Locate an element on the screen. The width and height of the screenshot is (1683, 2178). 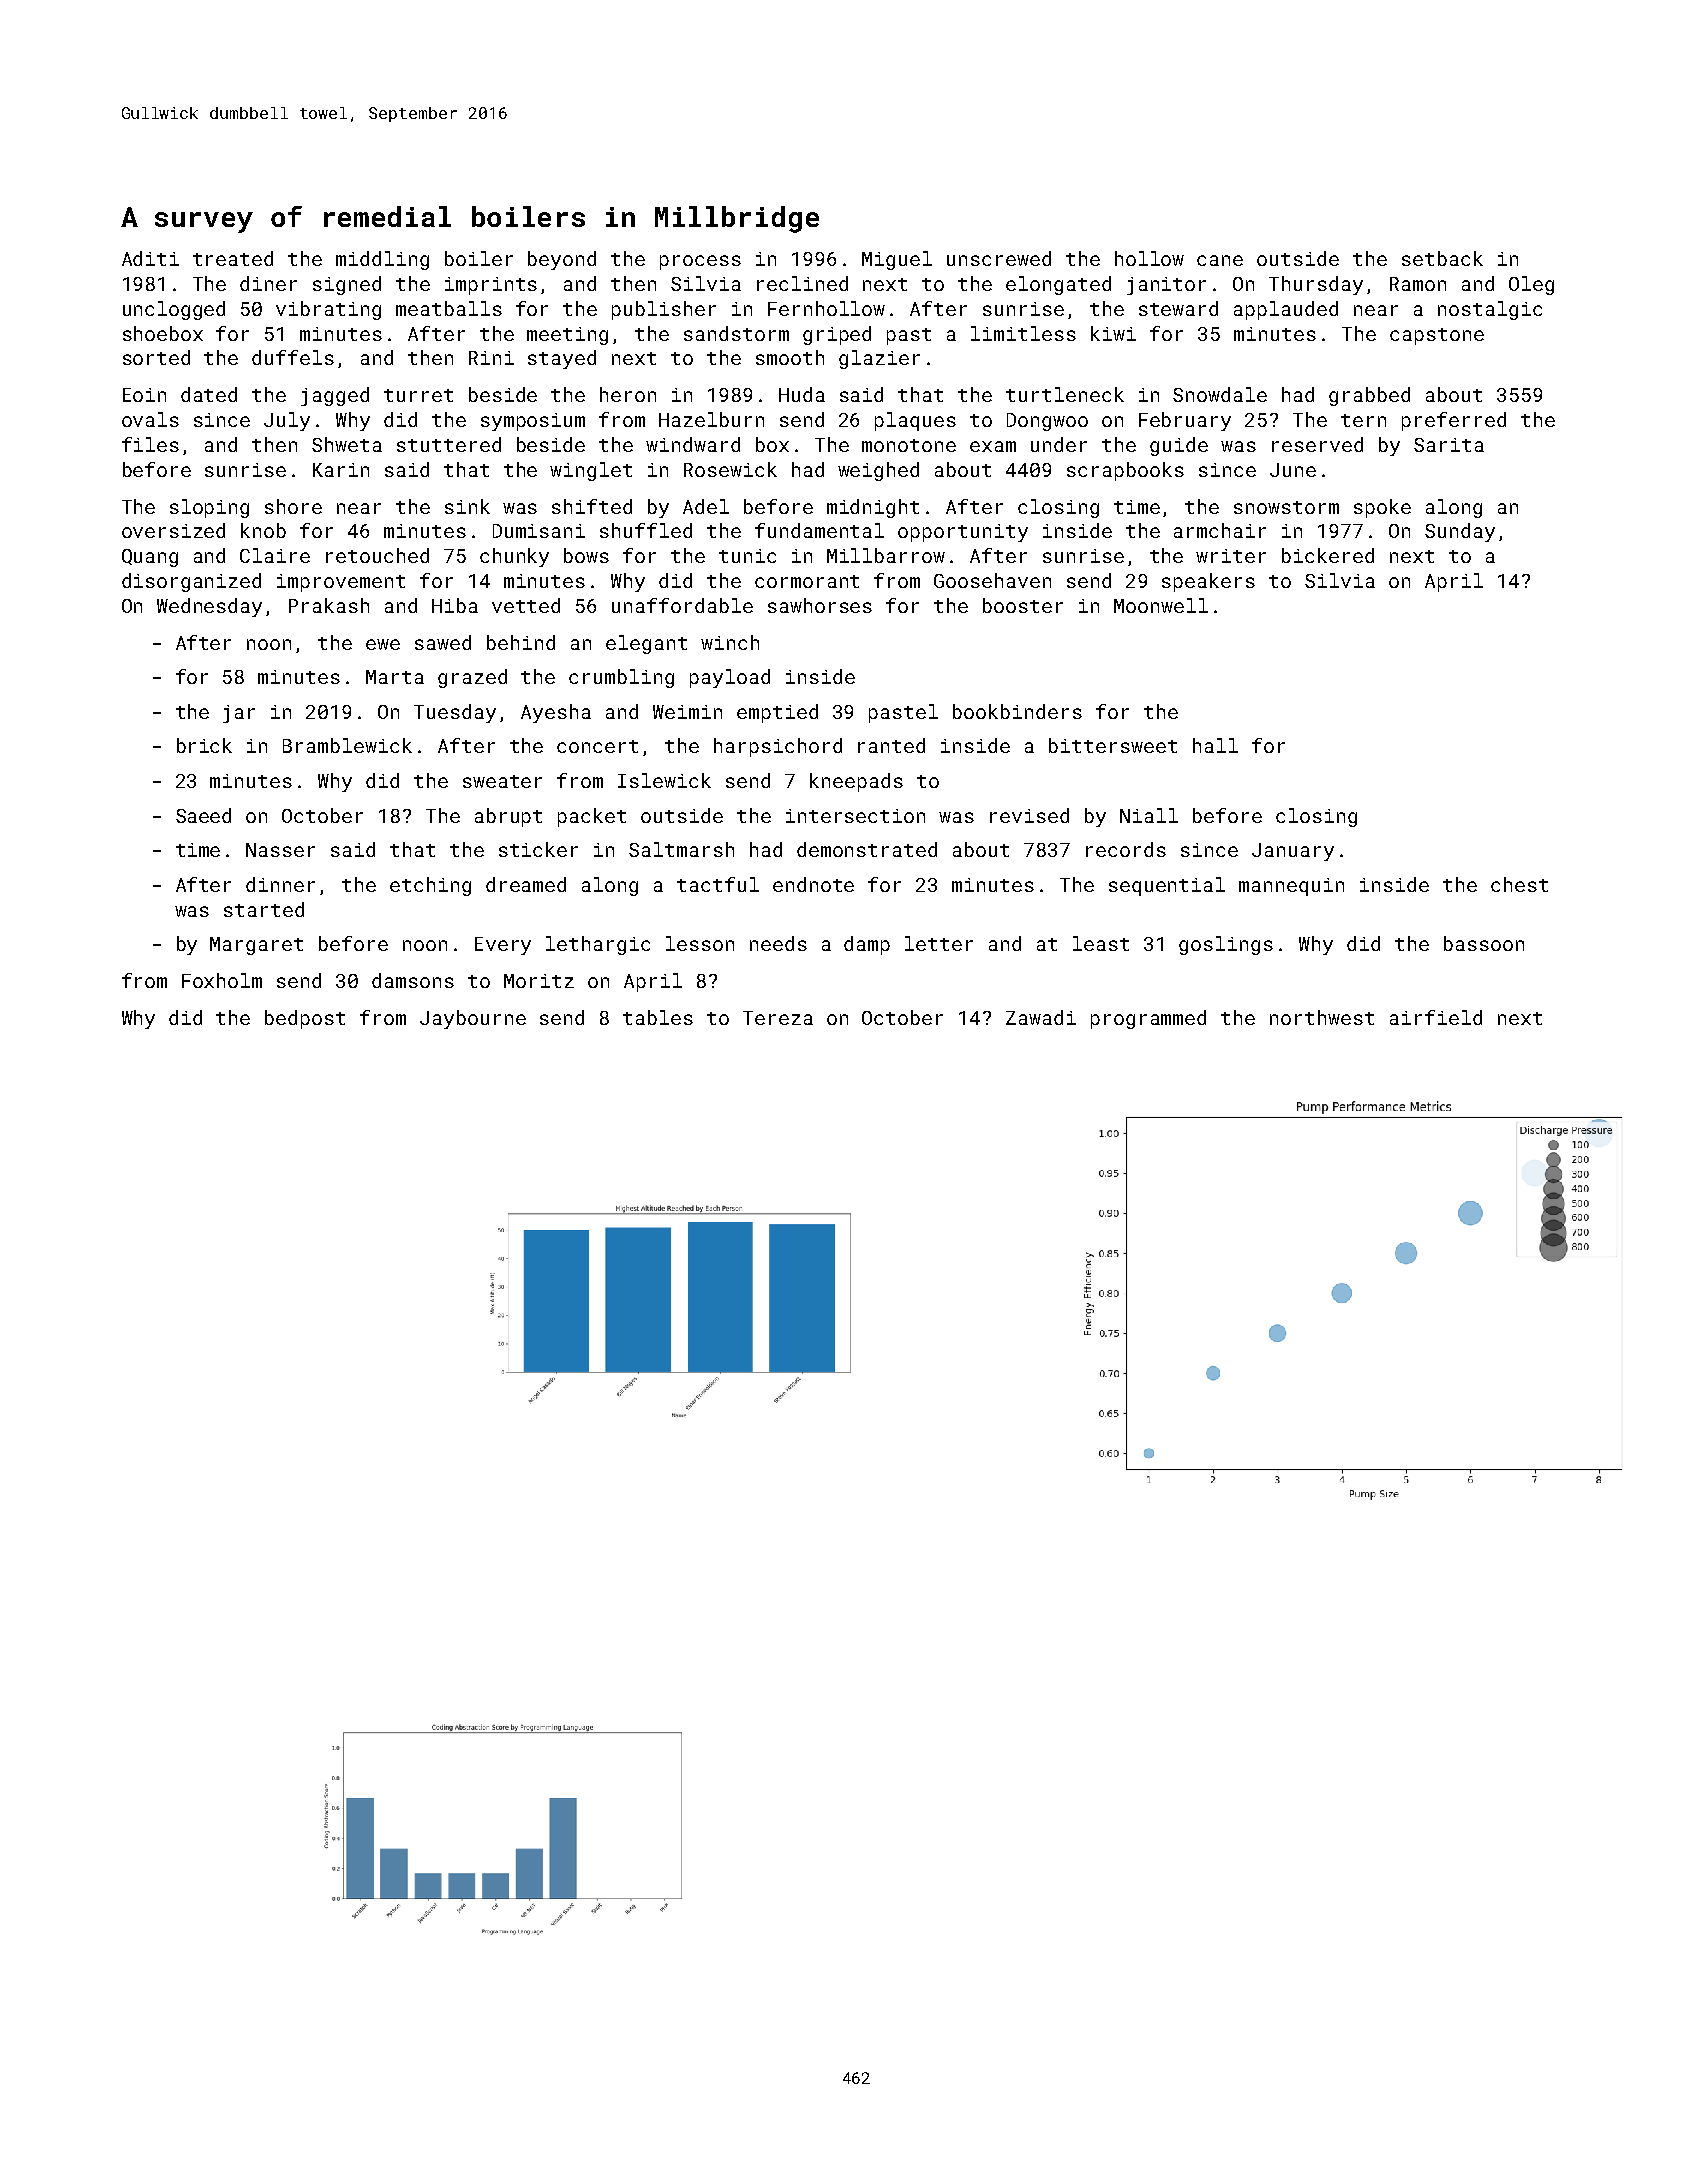
elongated is located at coordinates (1058, 285).
